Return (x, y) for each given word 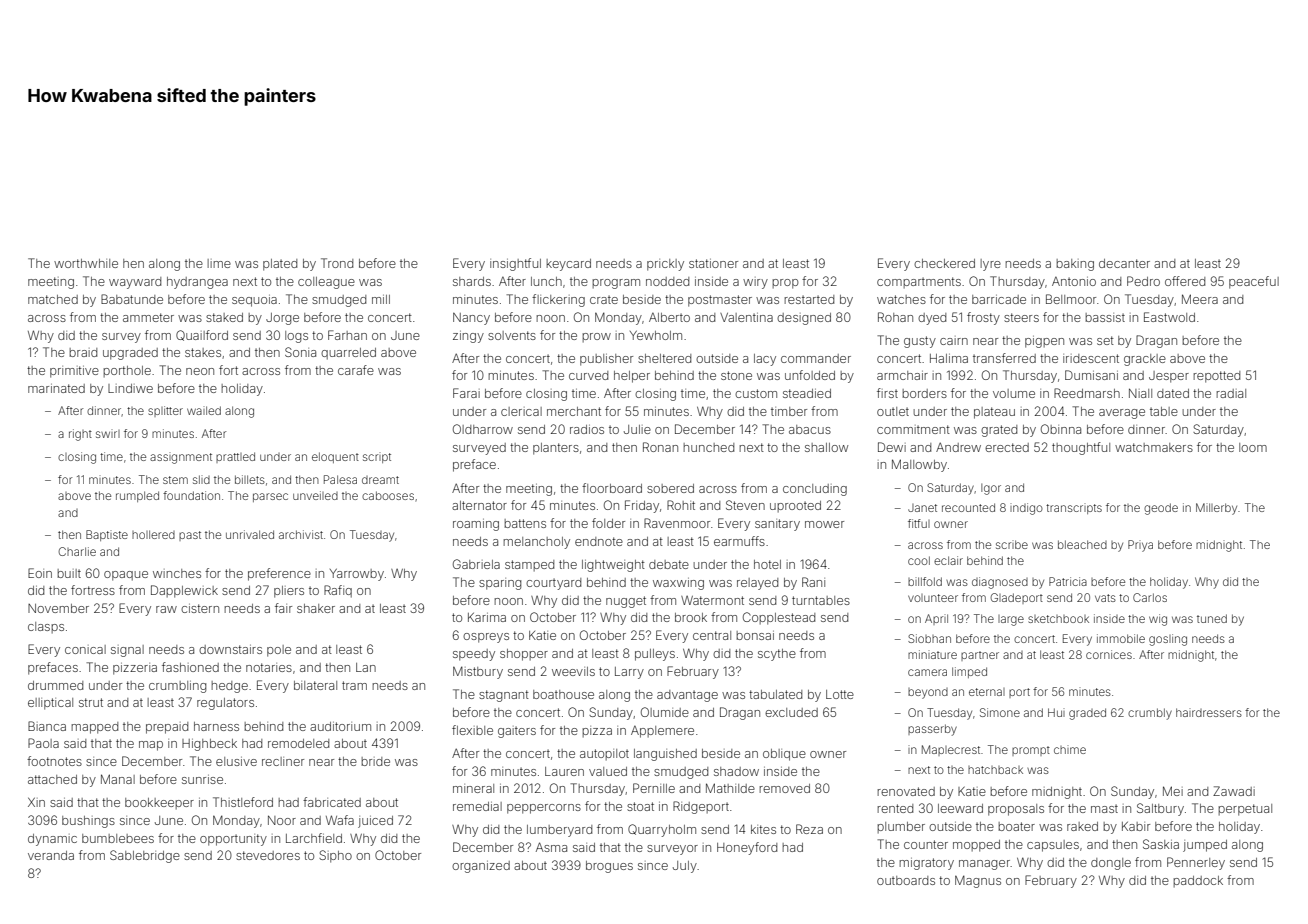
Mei (1173, 791)
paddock (1198, 881)
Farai (466, 393)
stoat (640, 806)
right (80, 435)
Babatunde (132, 299)
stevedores (268, 855)
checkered (944, 263)
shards (472, 281)
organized (481, 867)
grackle (1145, 360)
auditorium (340, 726)
